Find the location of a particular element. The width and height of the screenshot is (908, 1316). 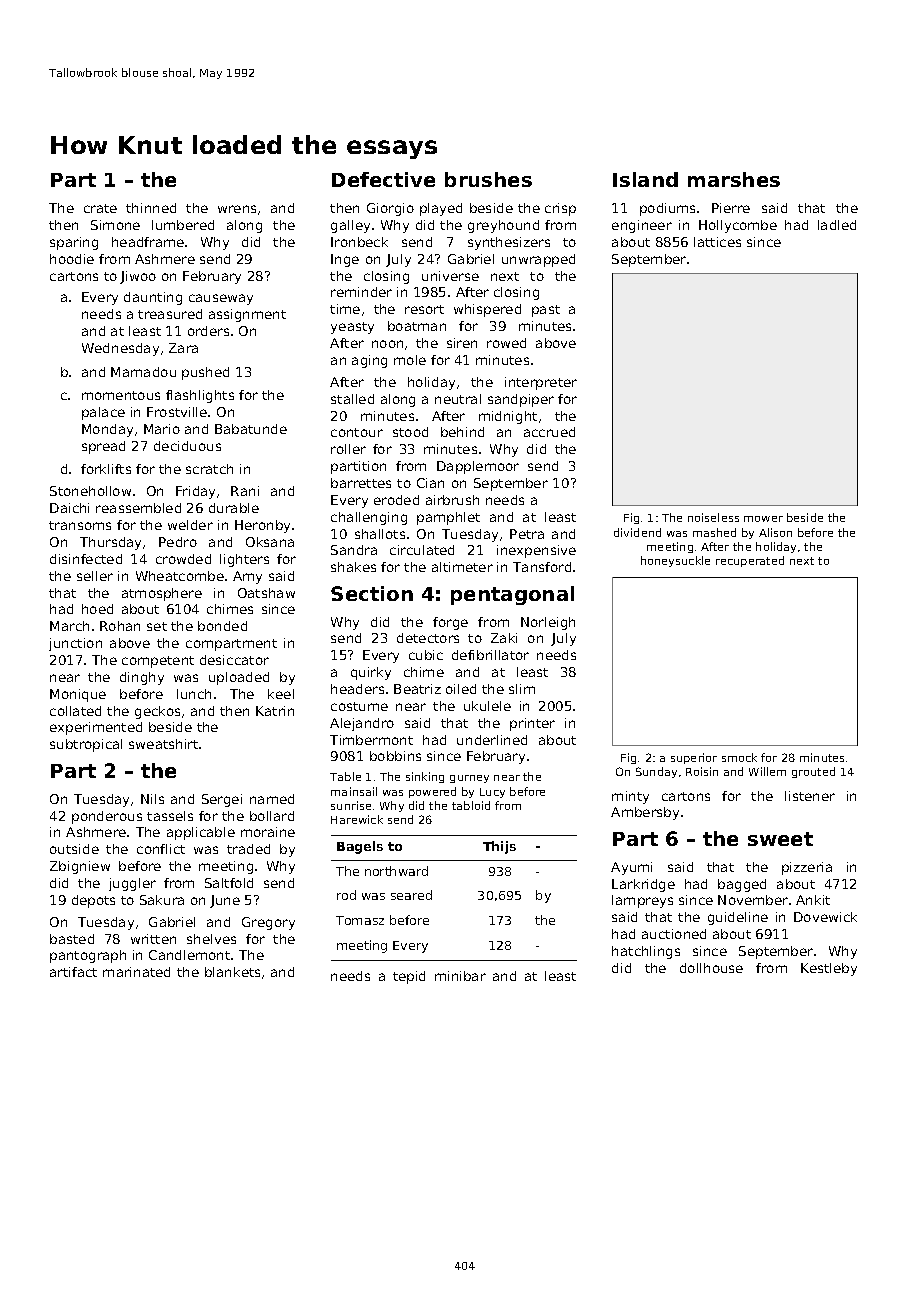

minibar is located at coordinates (460, 976).
